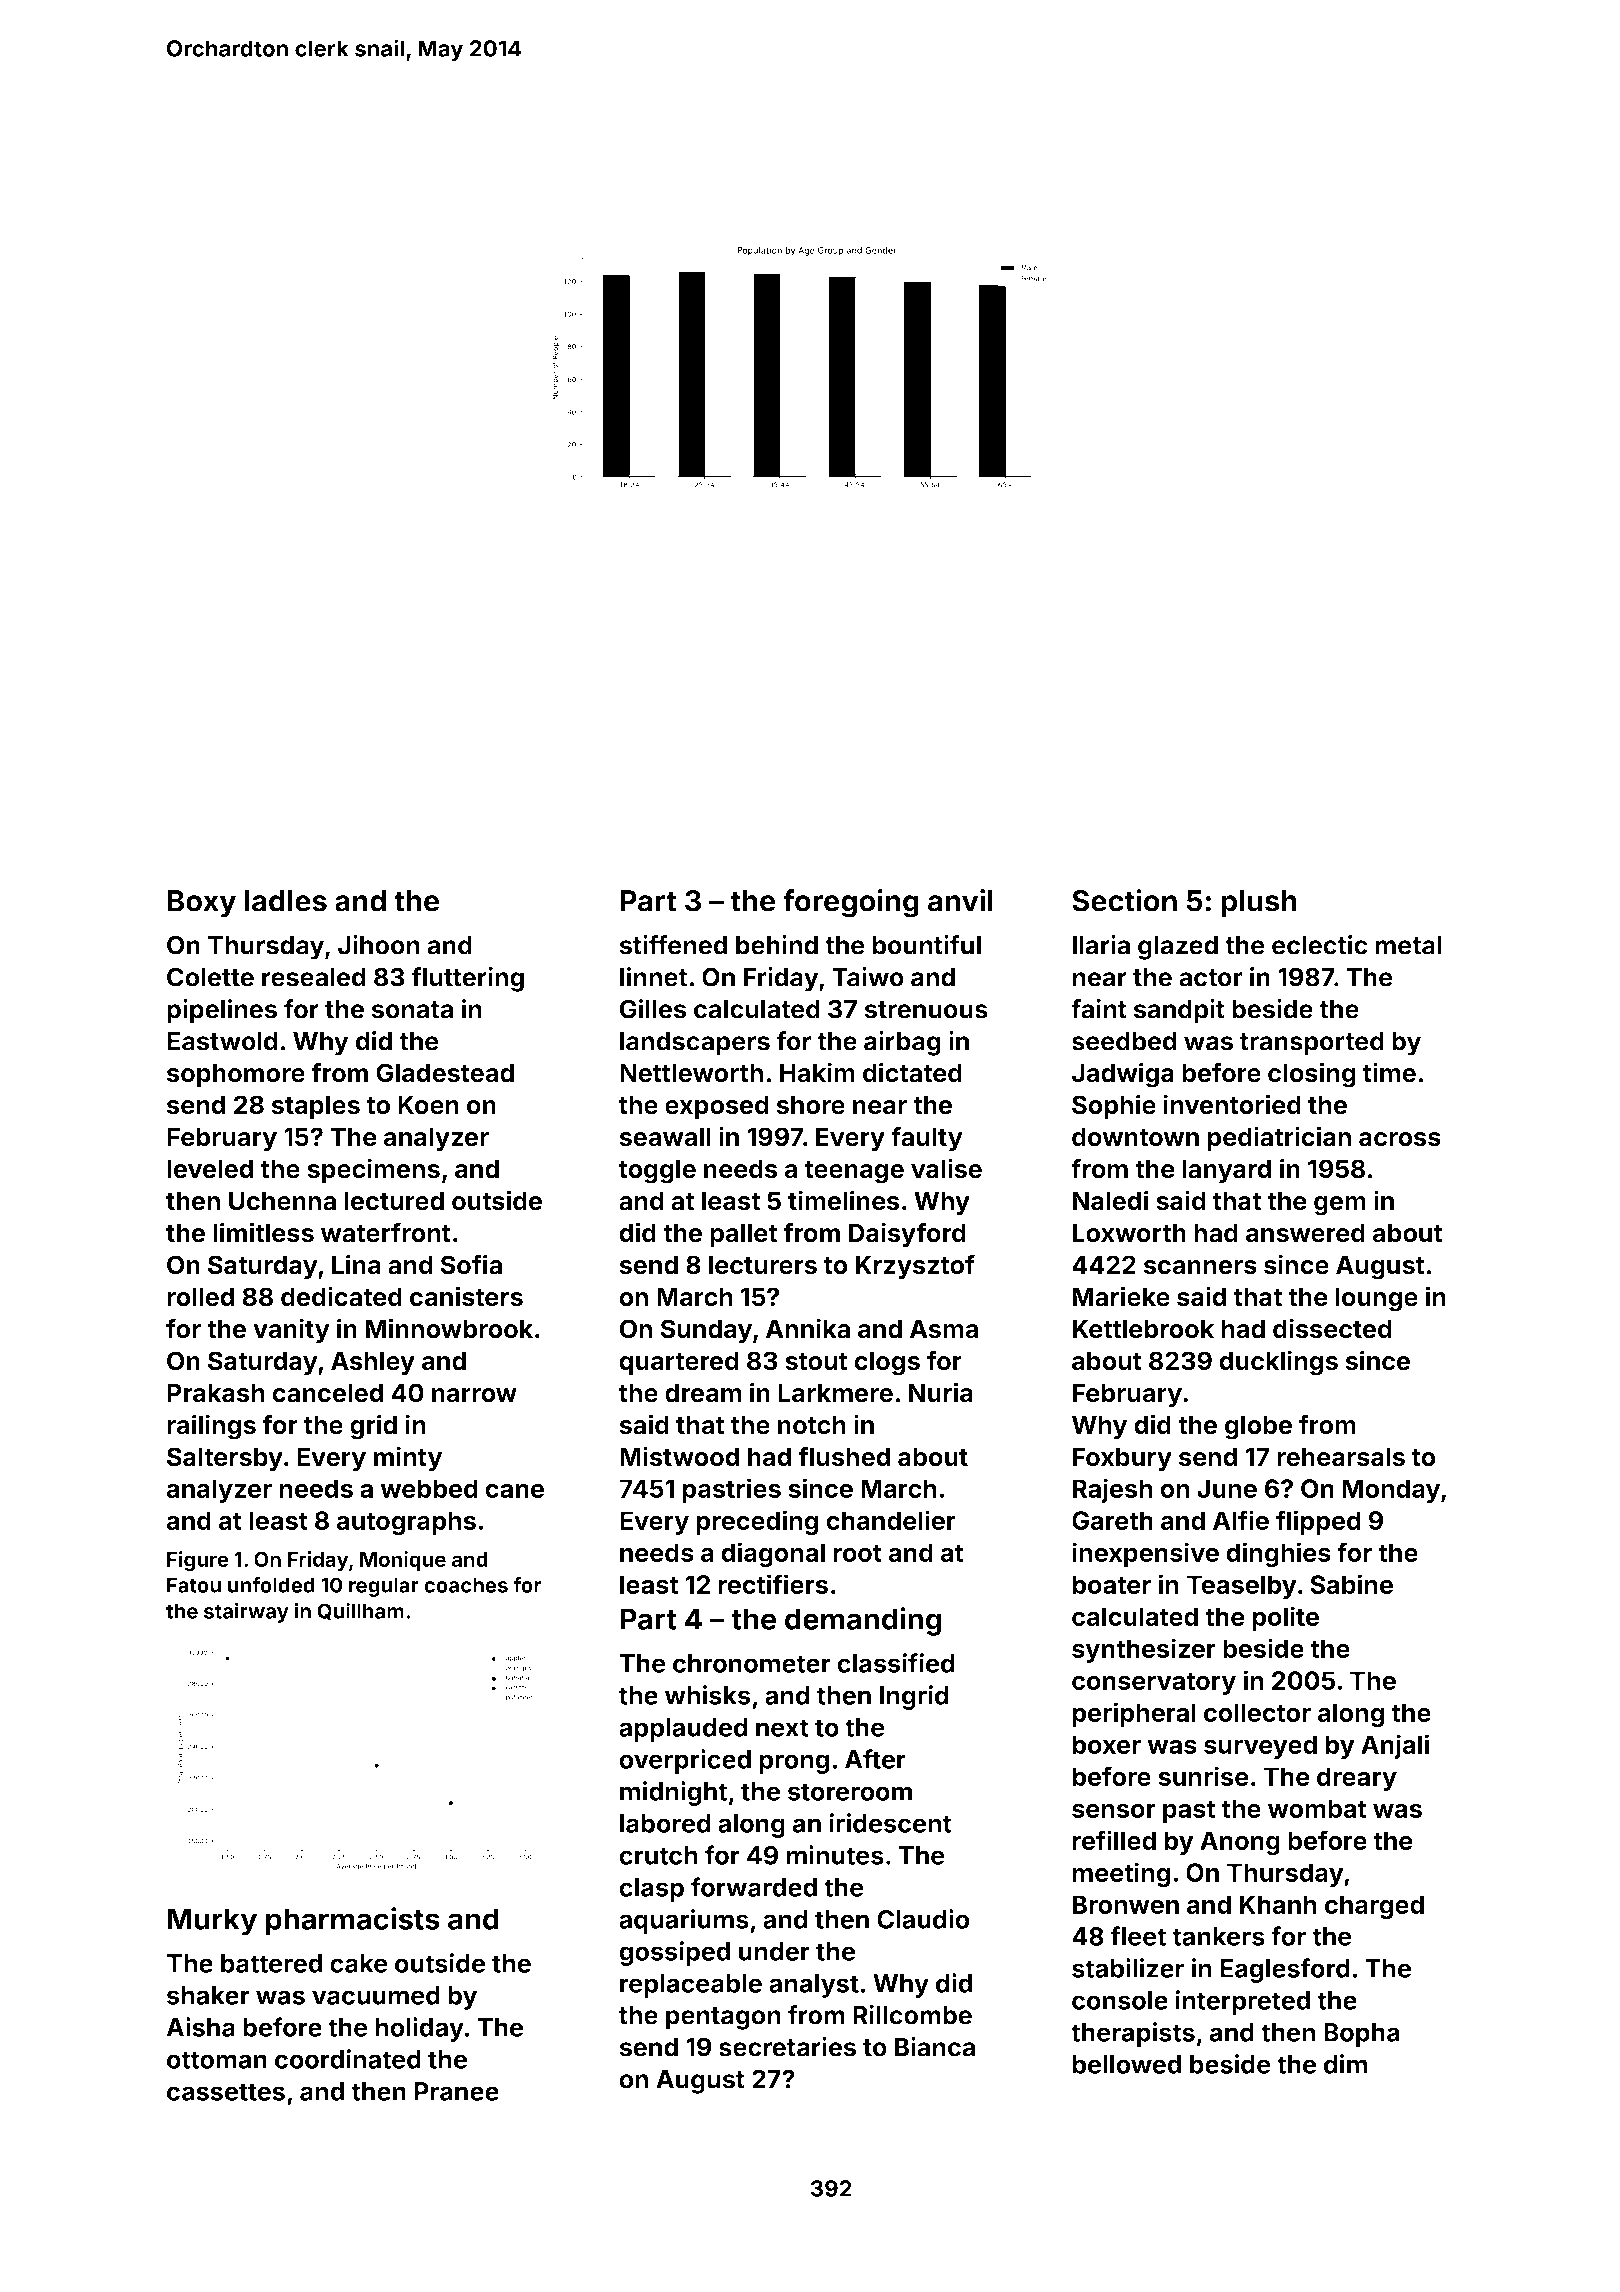  What do you see at coordinates (1232, 1104) in the document?
I see `inventoried` at bounding box center [1232, 1104].
